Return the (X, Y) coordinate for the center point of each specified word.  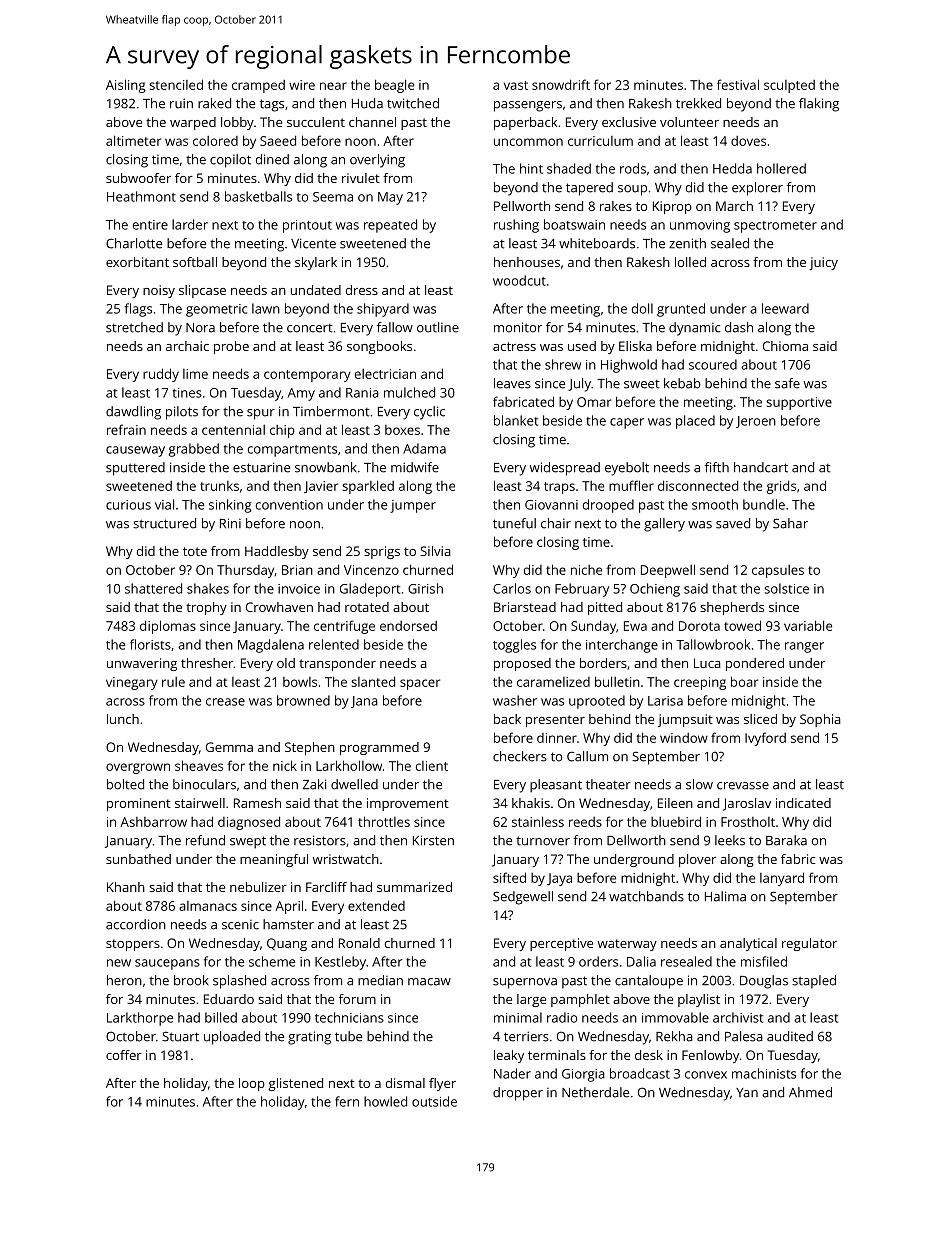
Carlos (512, 588)
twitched (413, 103)
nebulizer (258, 887)
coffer (124, 1055)
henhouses (527, 262)
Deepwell (668, 571)
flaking (819, 105)
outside (434, 1101)
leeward (785, 308)
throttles (384, 821)
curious (128, 505)
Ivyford (765, 739)
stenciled (176, 84)
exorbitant (137, 262)
